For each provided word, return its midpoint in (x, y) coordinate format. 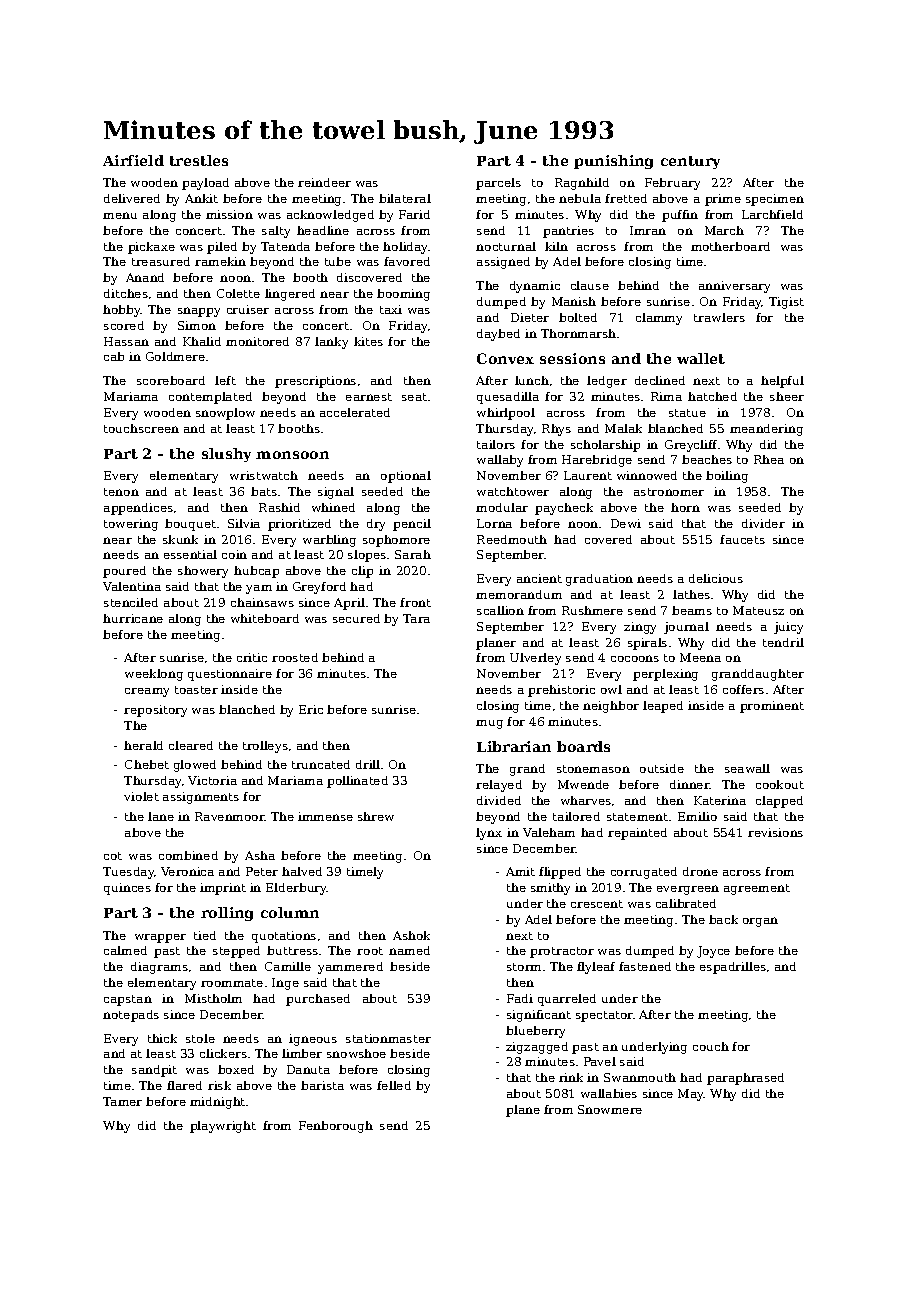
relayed (499, 786)
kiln (556, 246)
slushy (226, 455)
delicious (716, 578)
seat (414, 397)
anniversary (734, 287)
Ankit (201, 198)
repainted (637, 834)
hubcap (256, 572)
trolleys (265, 747)
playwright (223, 1127)
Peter (262, 871)
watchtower (513, 491)
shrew (376, 816)
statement (637, 817)
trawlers (719, 317)
